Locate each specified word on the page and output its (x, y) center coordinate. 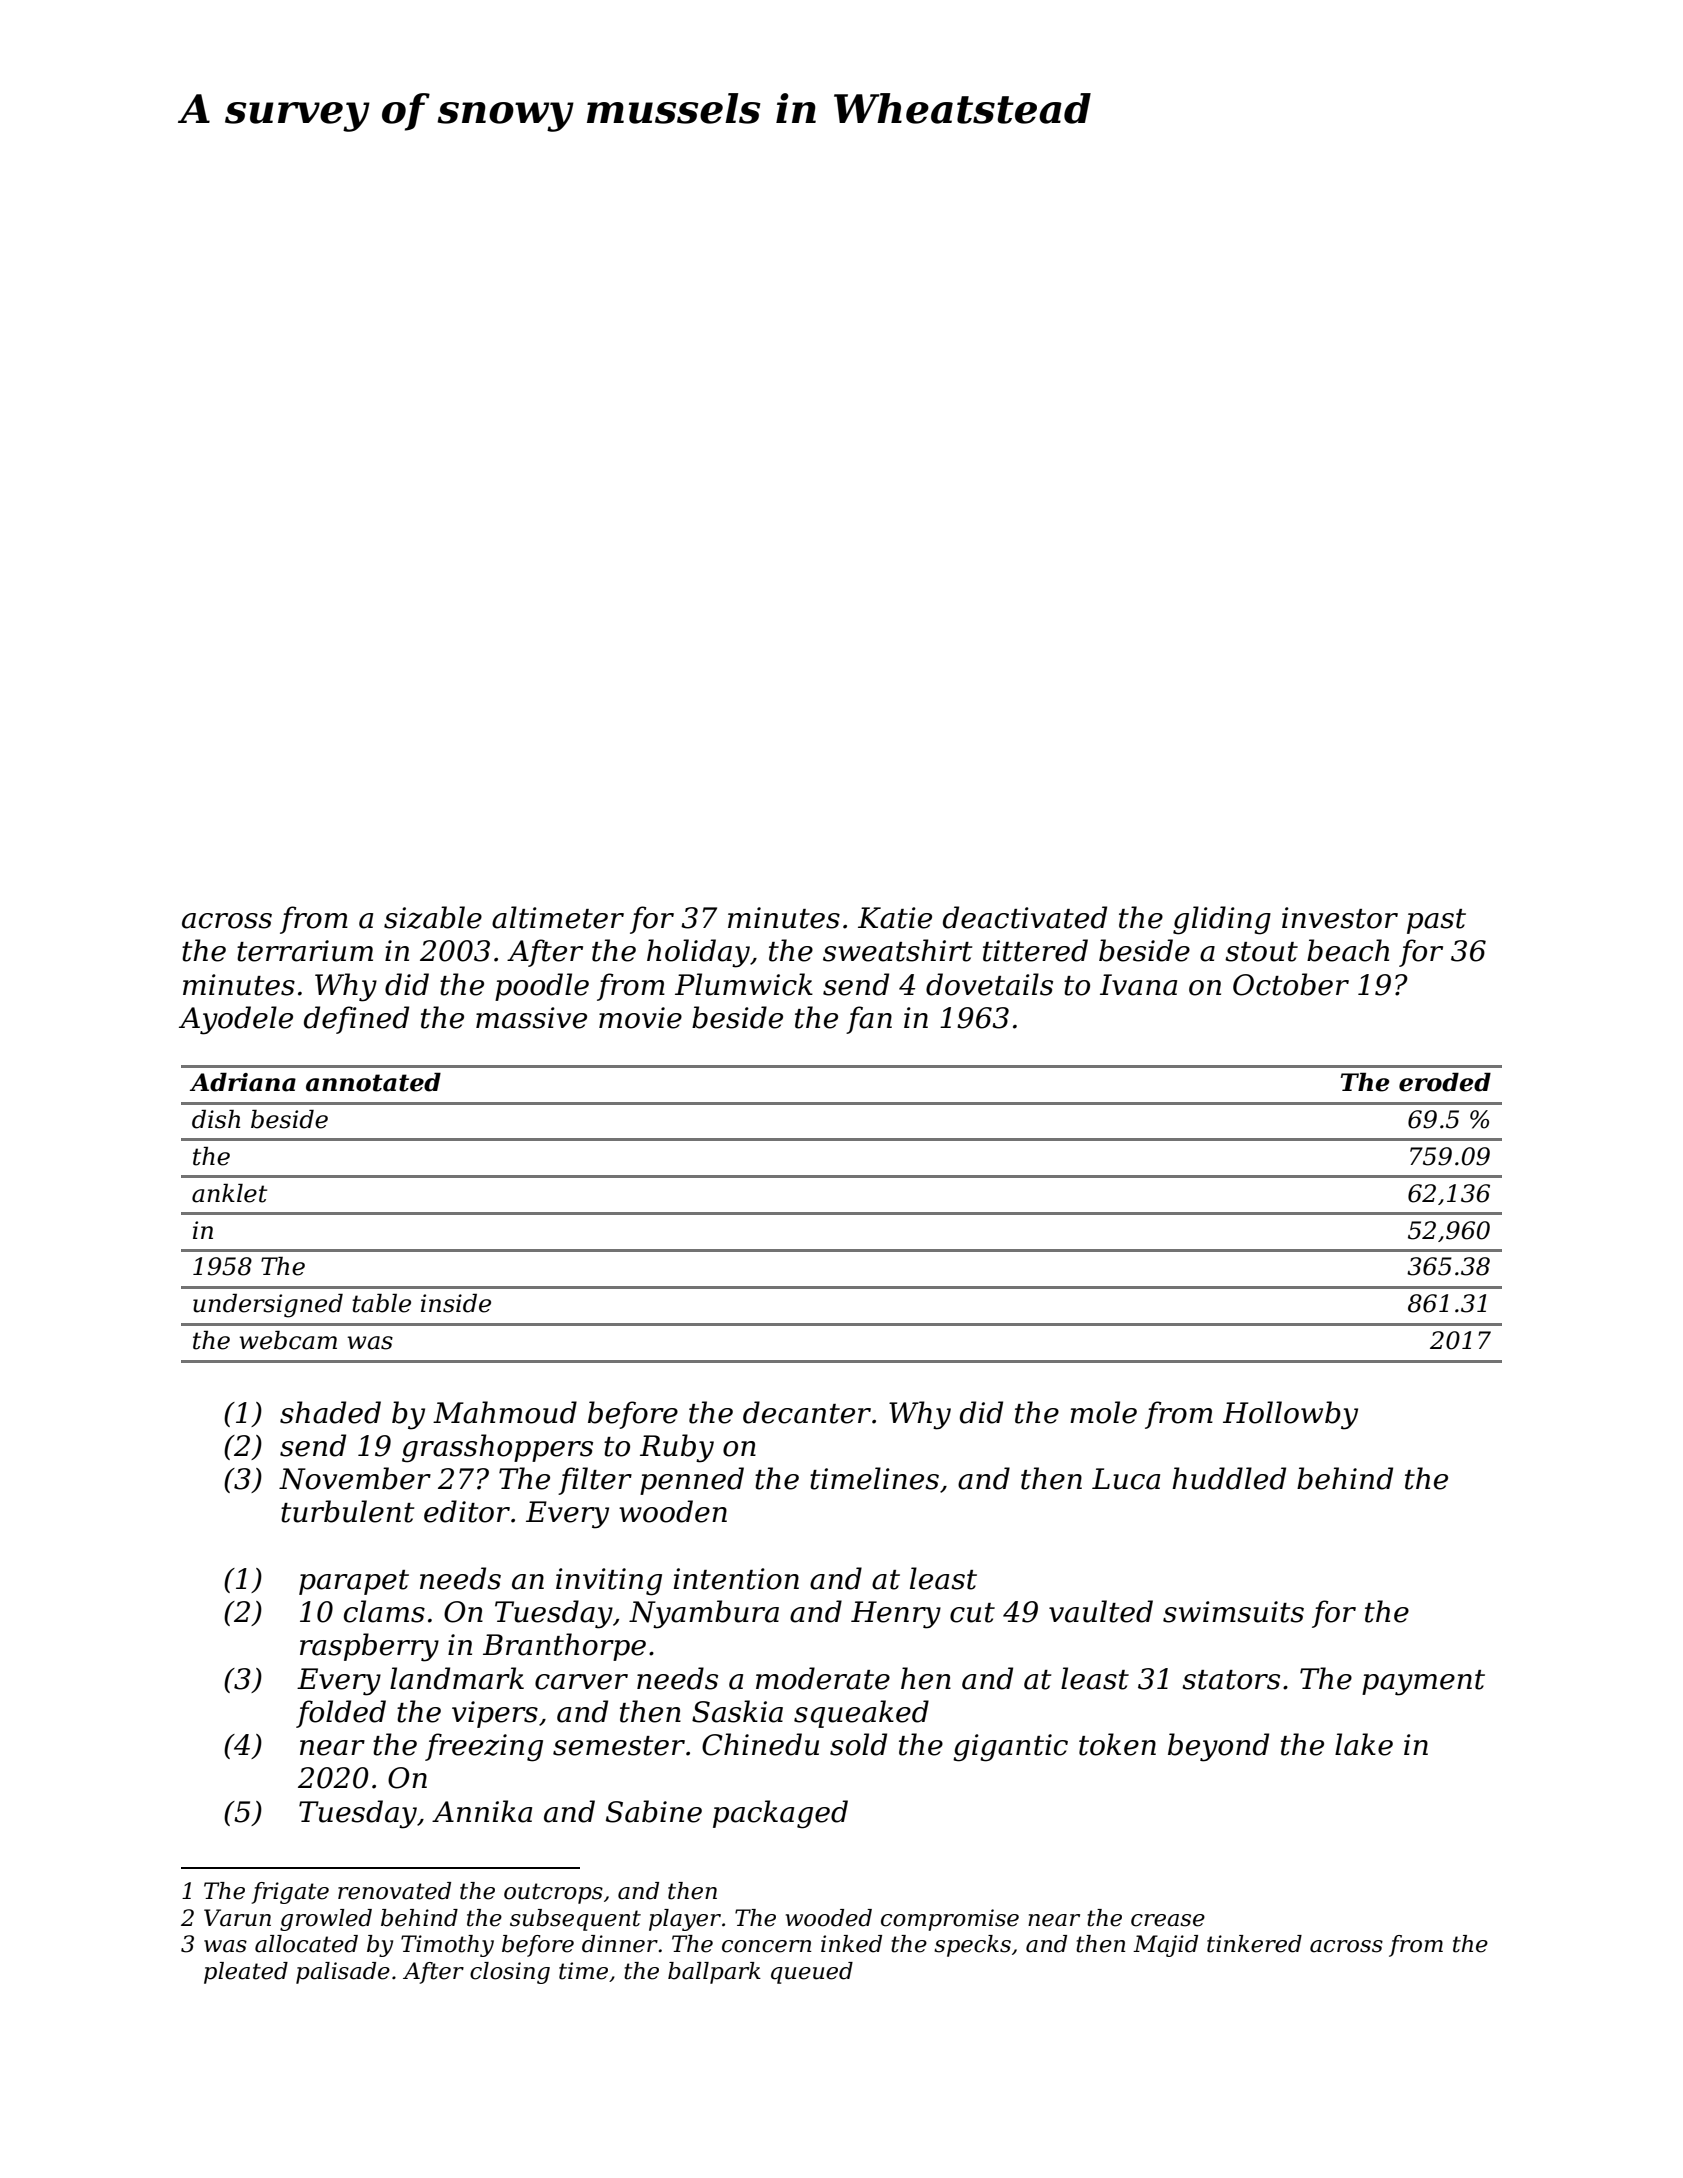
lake (1364, 1744)
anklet (229, 1193)
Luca (1126, 1479)
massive (531, 1018)
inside (456, 1303)
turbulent (347, 1511)
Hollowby (1290, 1415)
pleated (246, 1973)
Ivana (1138, 985)
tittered (1035, 950)
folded (341, 1714)
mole (1103, 1412)
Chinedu (760, 1744)
